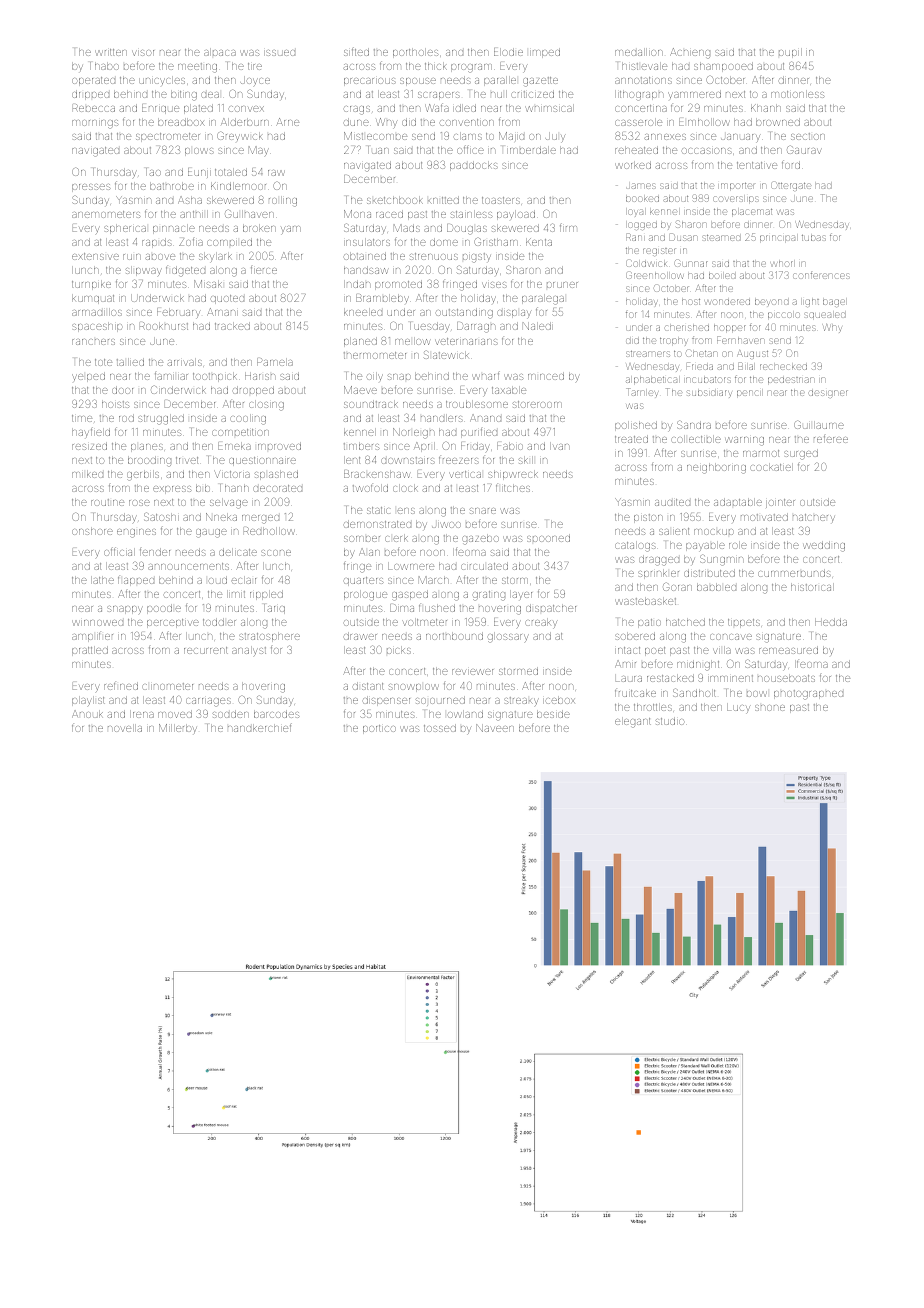 The image size is (924, 1308). I want to click on refined, so click(121, 686).
